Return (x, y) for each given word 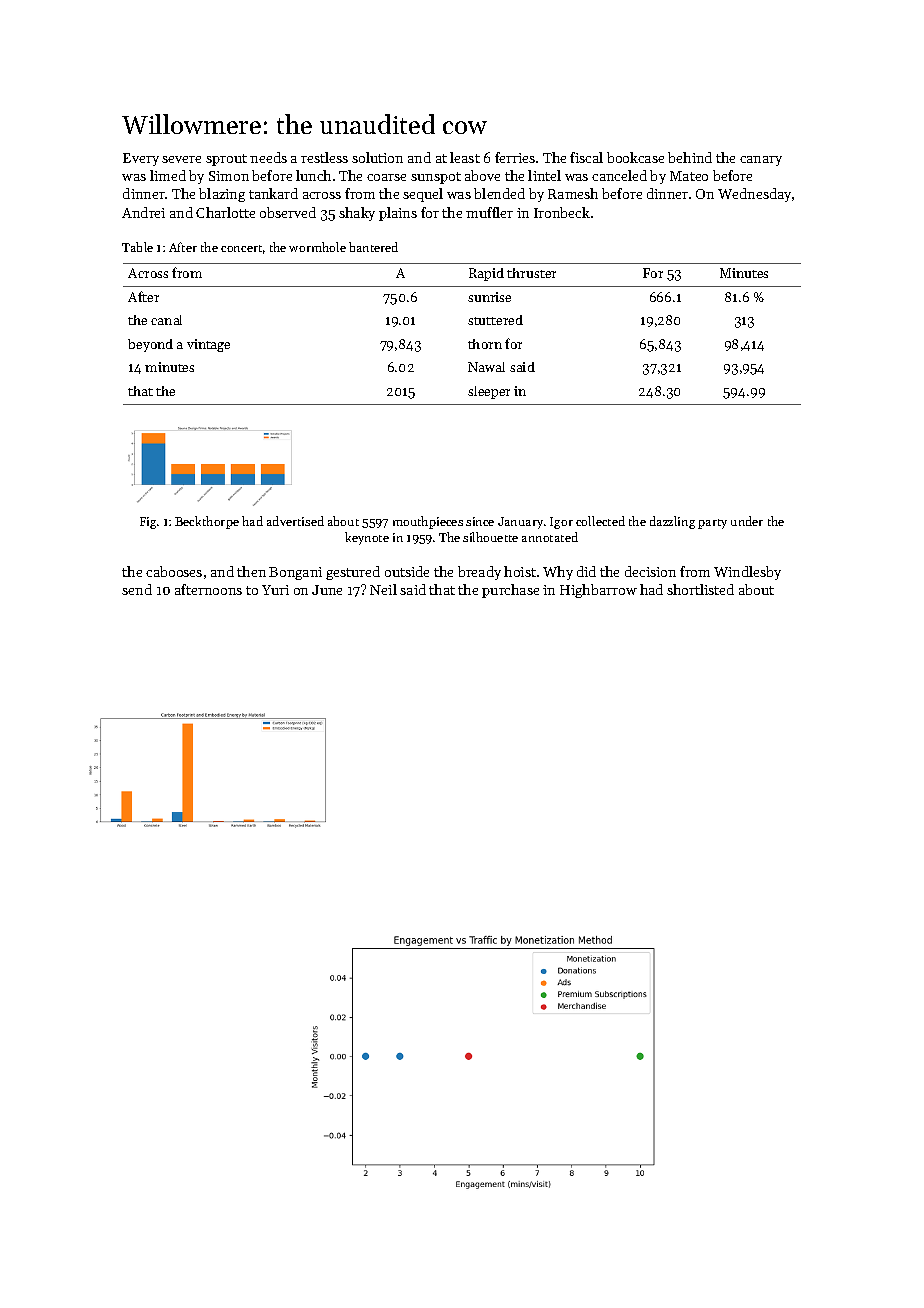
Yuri (275, 590)
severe (181, 159)
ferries (515, 157)
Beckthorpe (207, 522)
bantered (373, 247)
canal (166, 320)
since (480, 521)
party (712, 524)
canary (761, 161)
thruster (531, 273)
